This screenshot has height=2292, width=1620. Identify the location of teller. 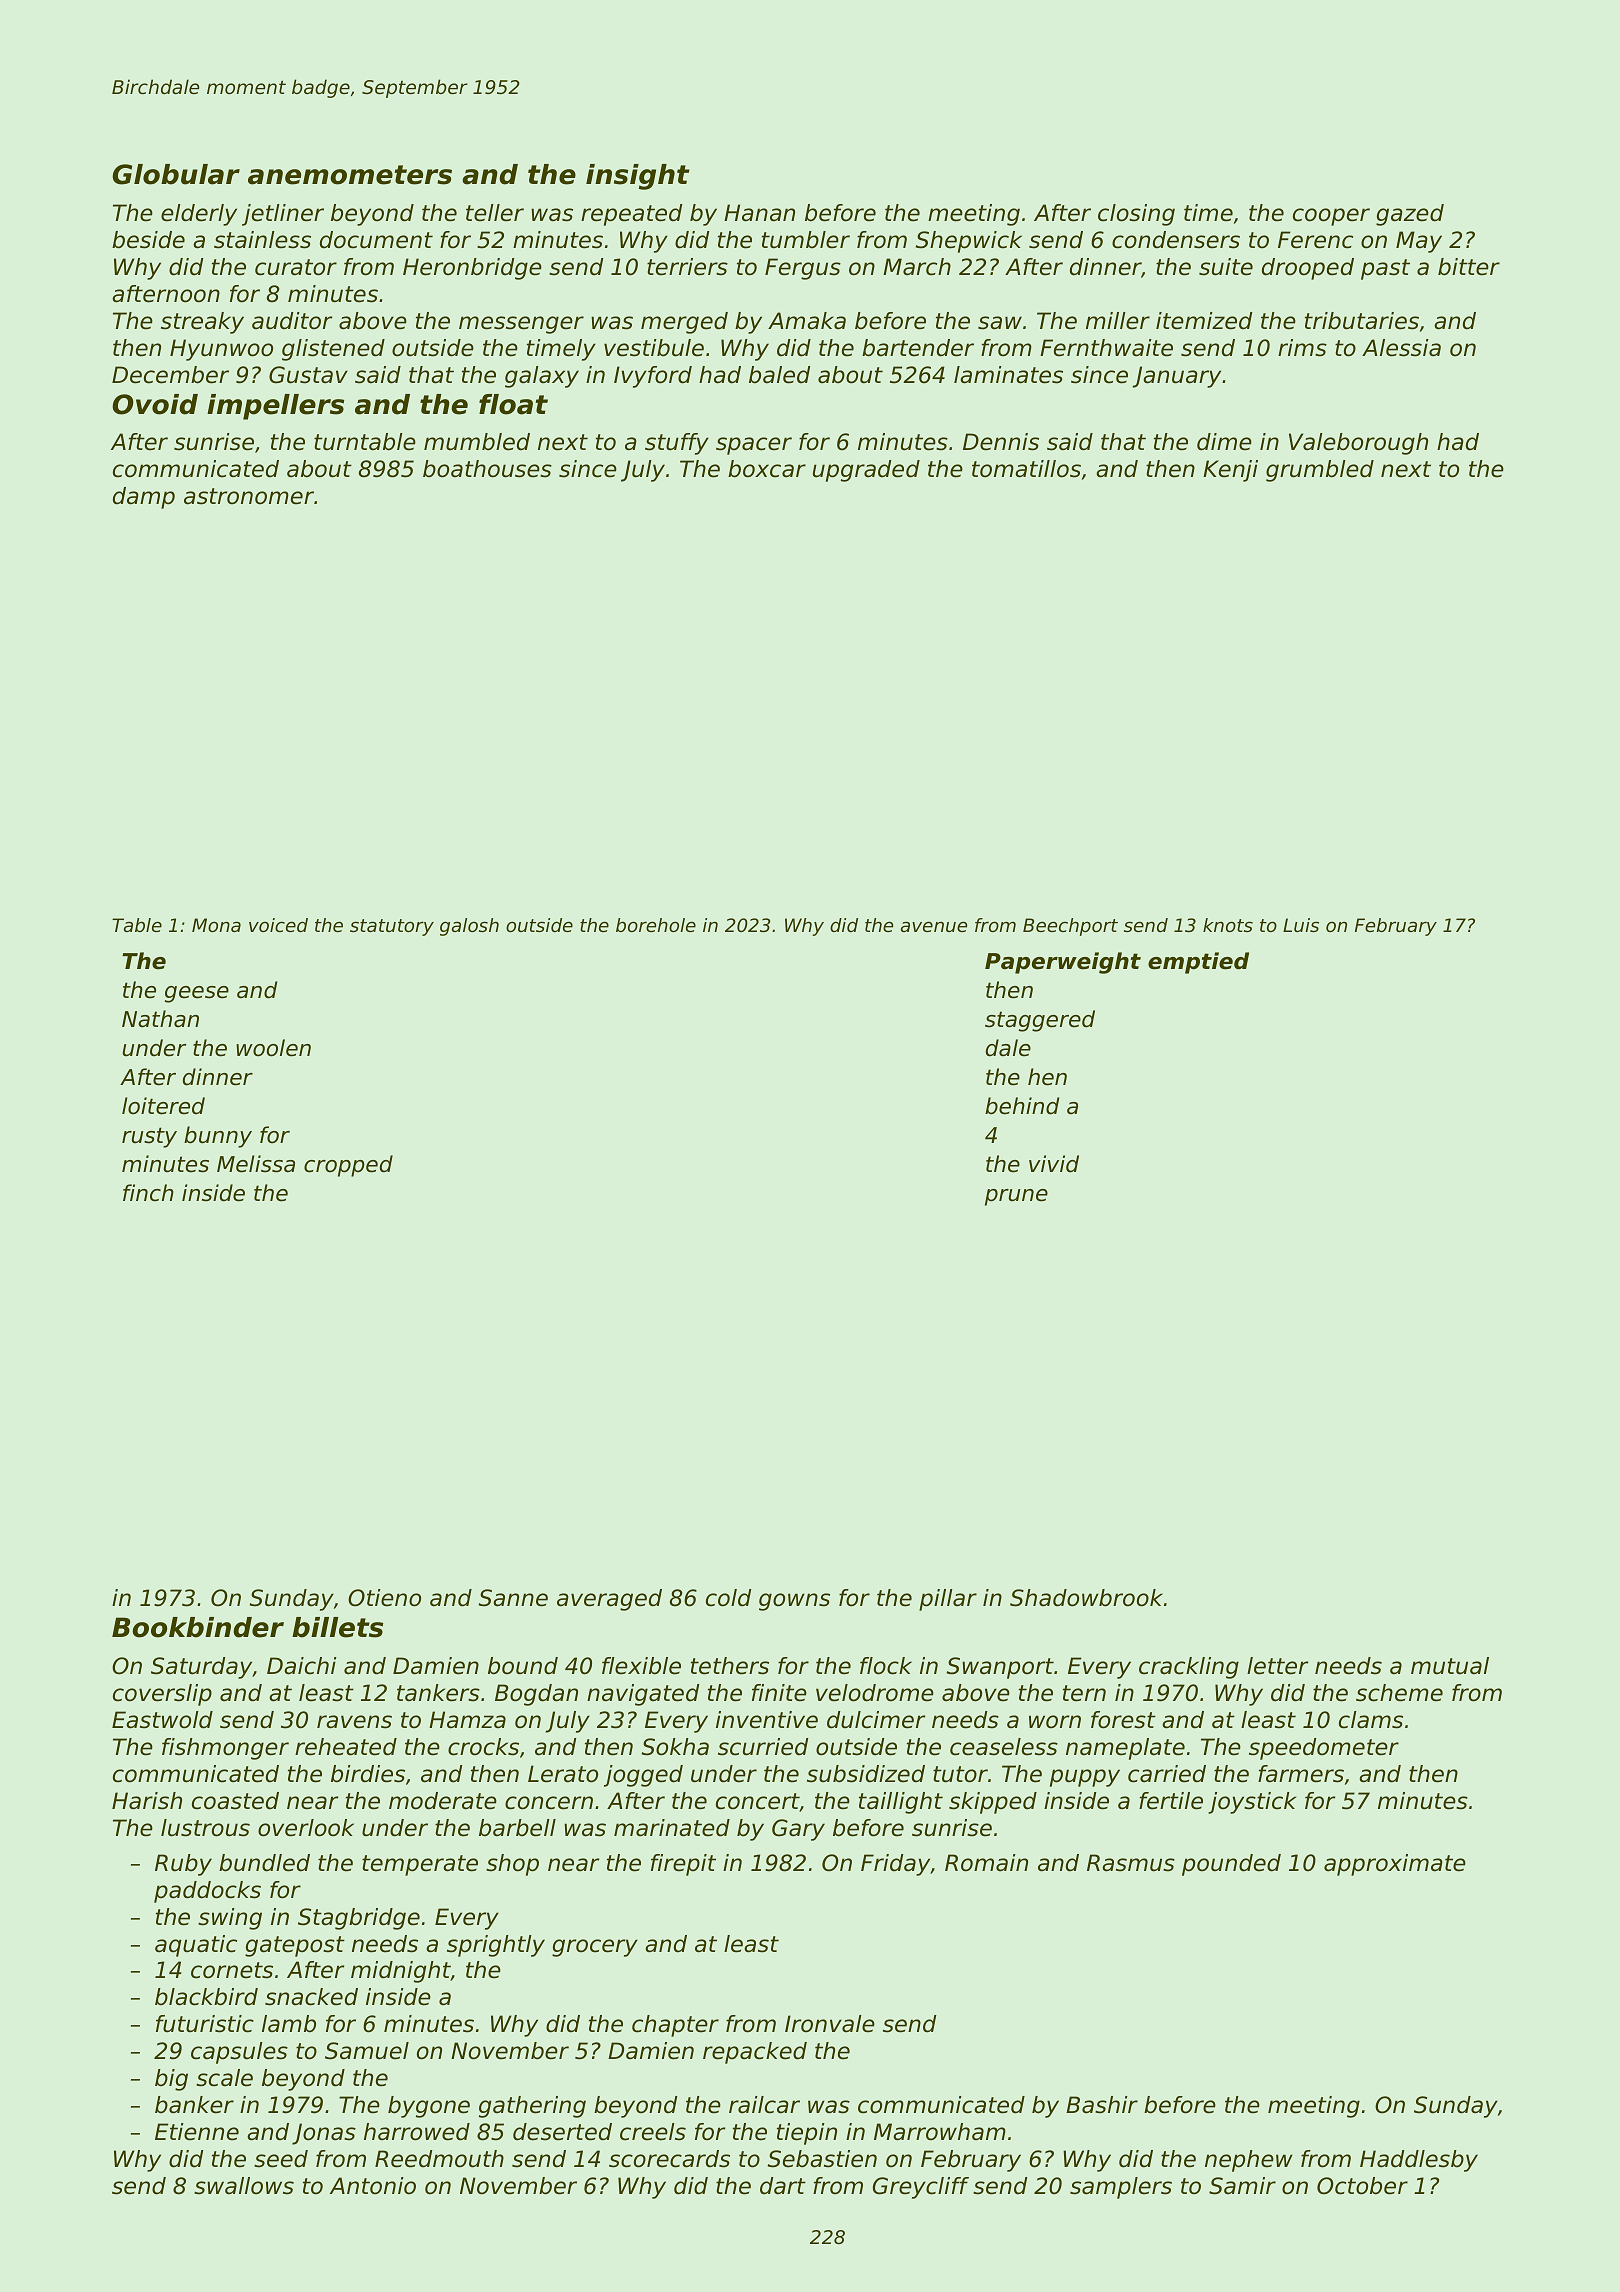
(495, 213).
